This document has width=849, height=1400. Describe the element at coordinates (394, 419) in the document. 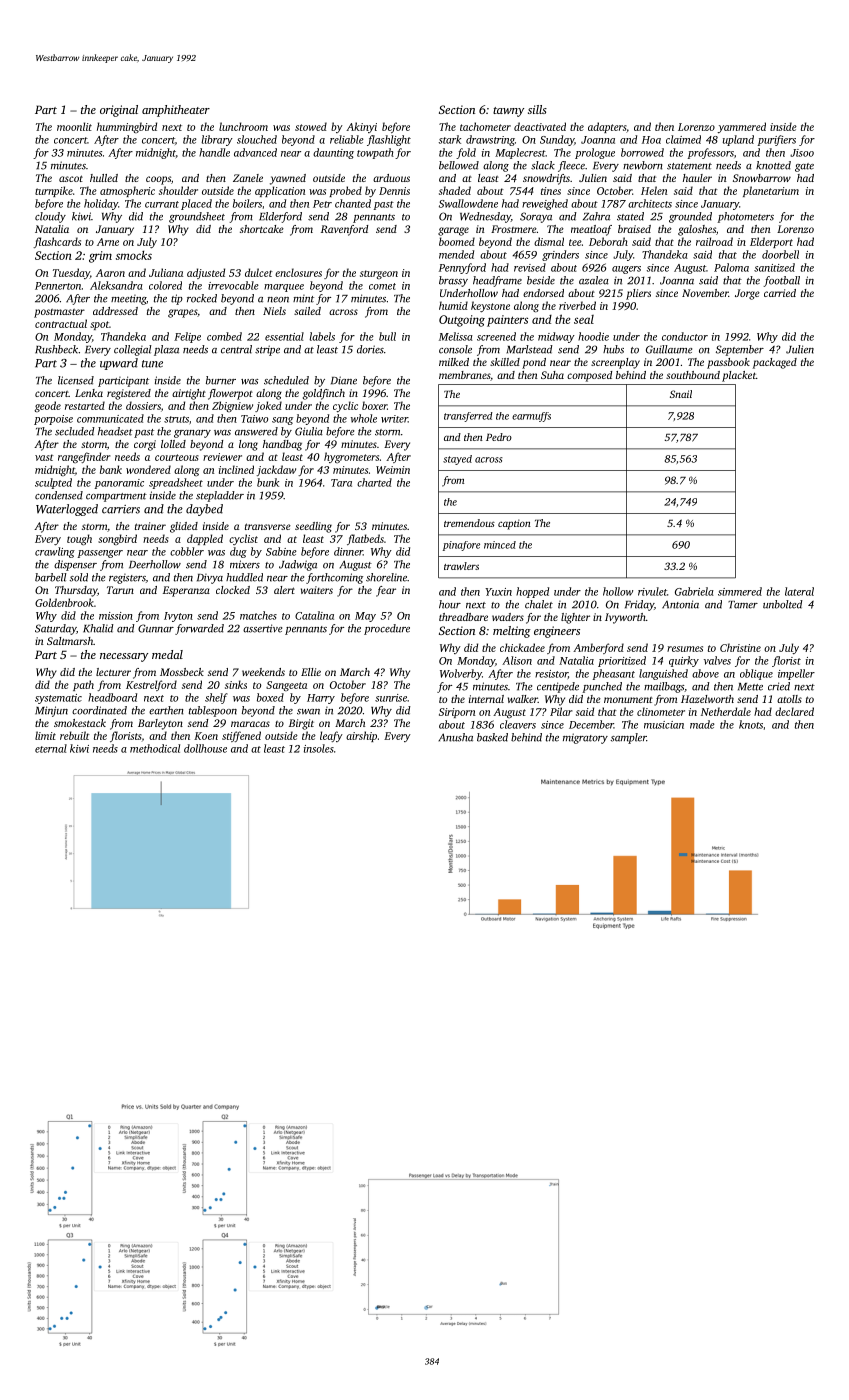

I see `writer` at that location.
